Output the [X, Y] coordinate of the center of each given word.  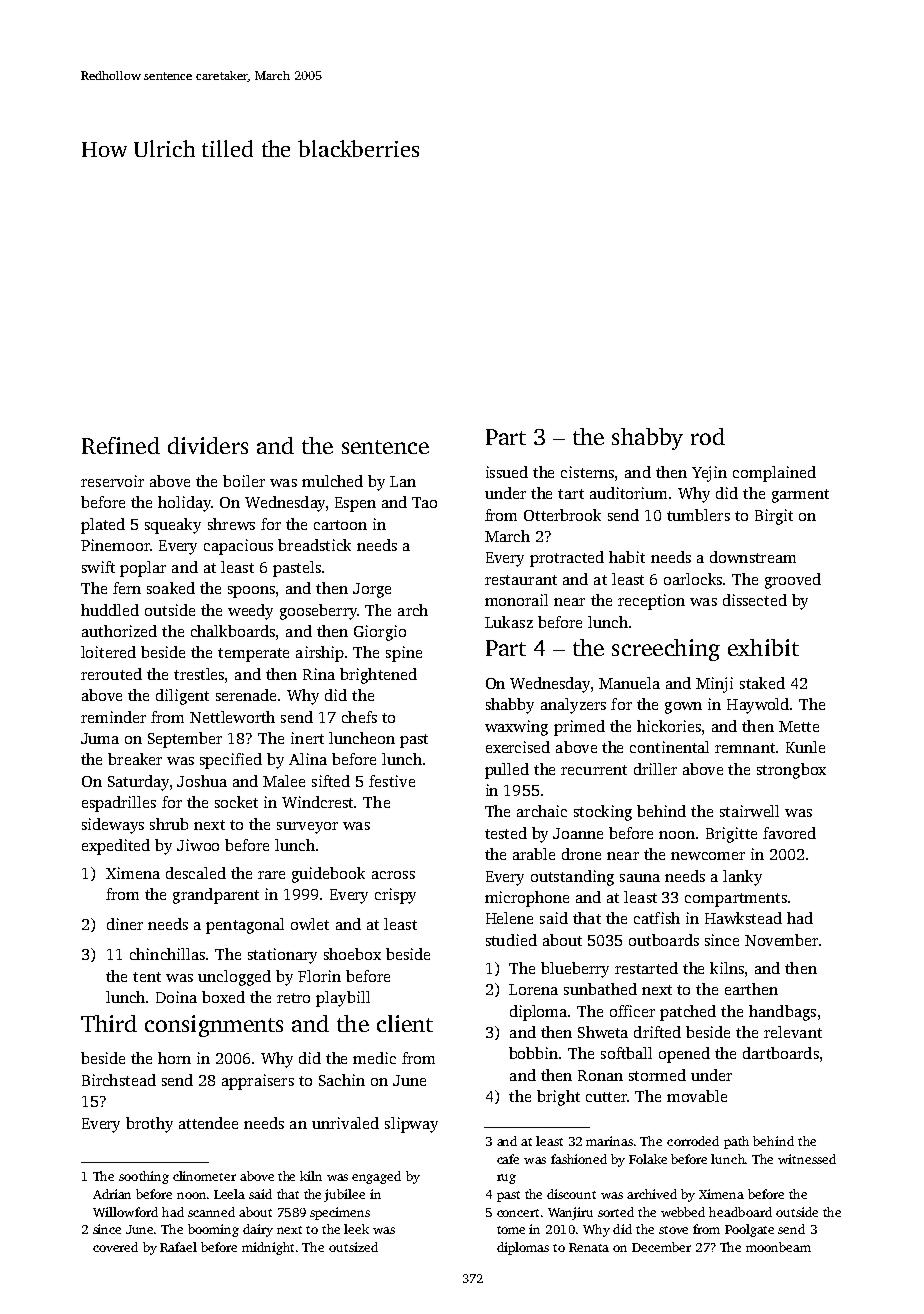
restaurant [521, 580]
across [393, 875]
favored [789, 833]
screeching [666, 650]
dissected [755, 600]
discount [571, 1194]
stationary [282, 956]
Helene [509, 918]
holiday [184, 504]
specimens [340, 1213]
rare [271, 875]
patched [688, 1013]
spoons [251, 592]
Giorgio [380, 633]
